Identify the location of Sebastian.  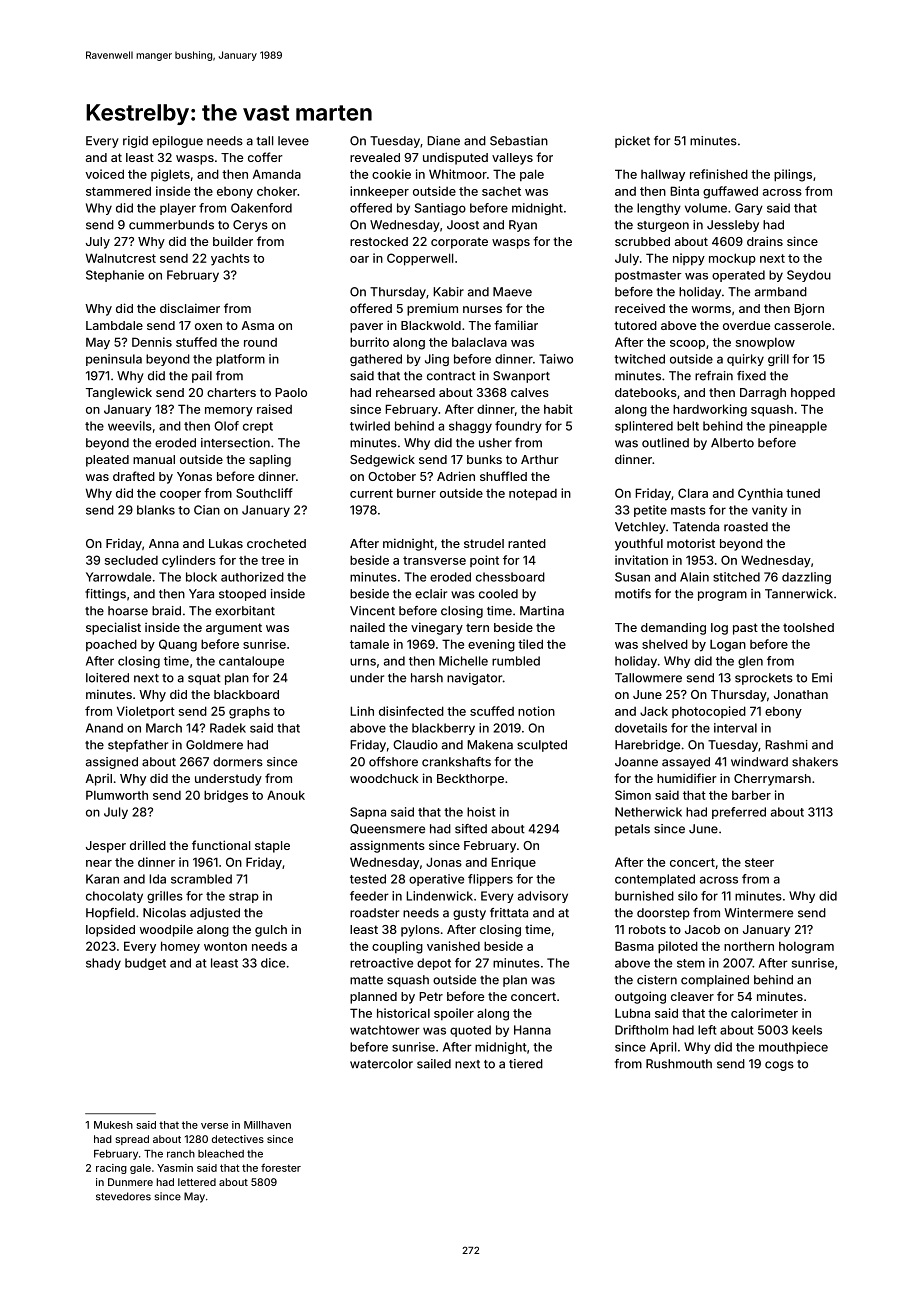
(519, 141).
